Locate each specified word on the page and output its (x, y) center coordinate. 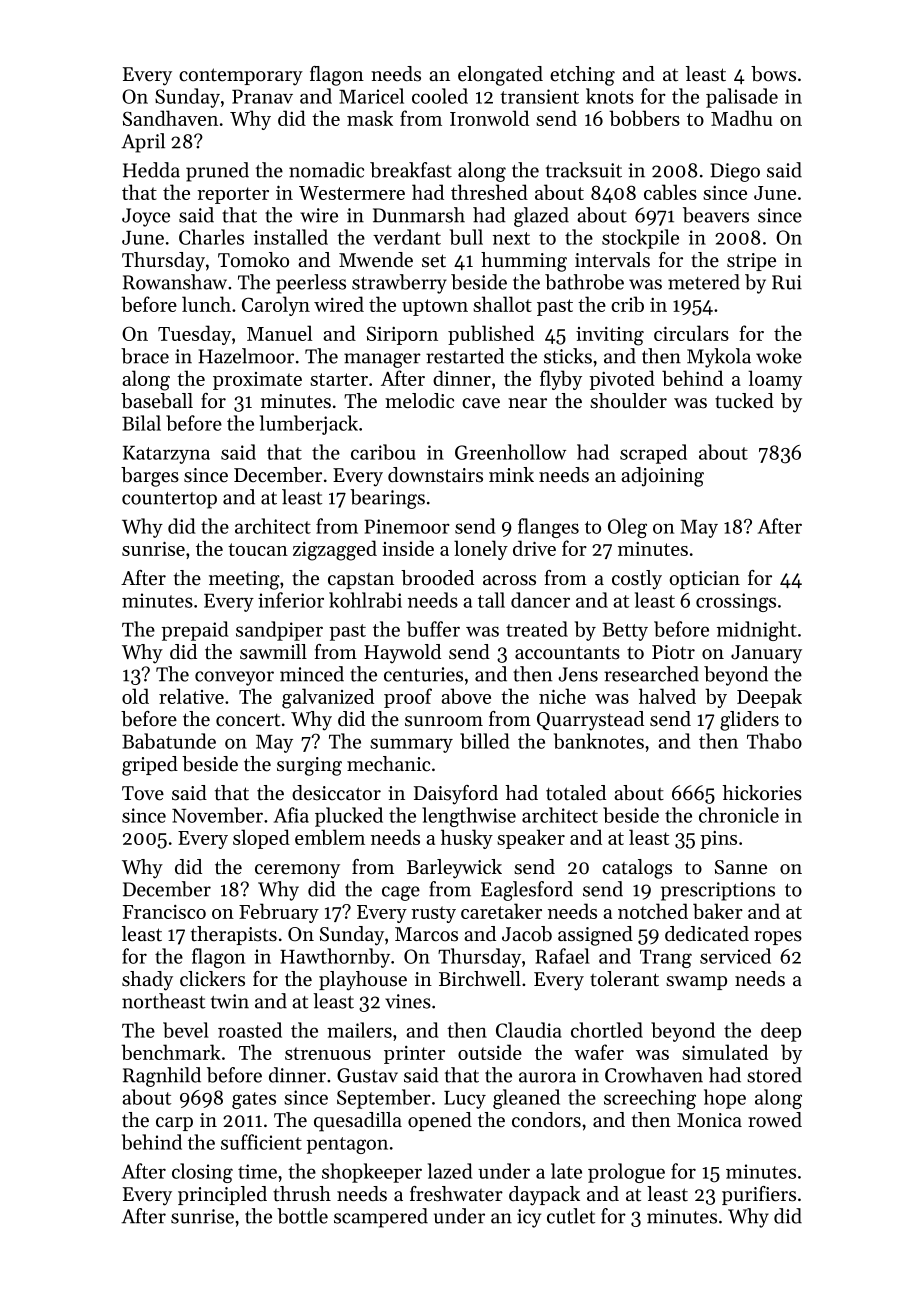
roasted (250, 1030)
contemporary (241, 77)
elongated (500, 76)
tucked (744, 401)
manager (382, 360)
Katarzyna (166, 455)
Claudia (529, 1030)
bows (773, 74)
